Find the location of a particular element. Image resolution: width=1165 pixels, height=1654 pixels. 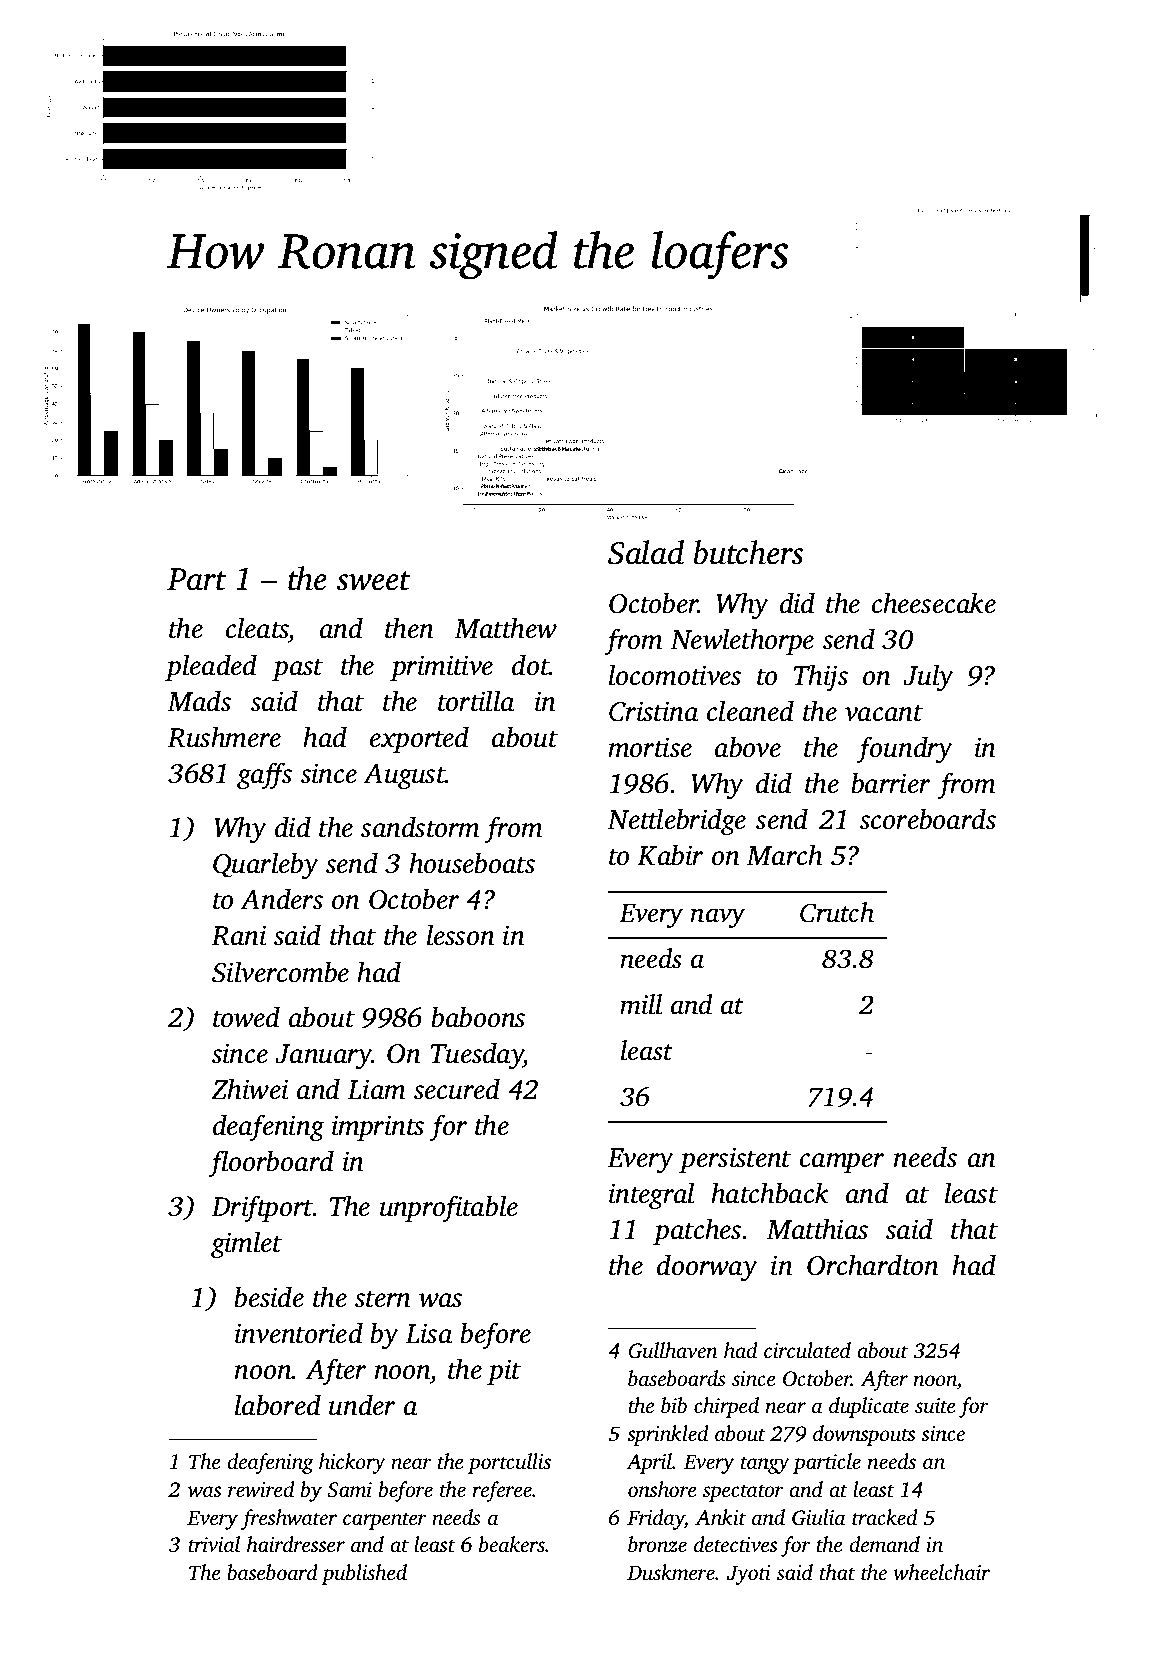

floorboard is located at coordinates (271, 1164).
